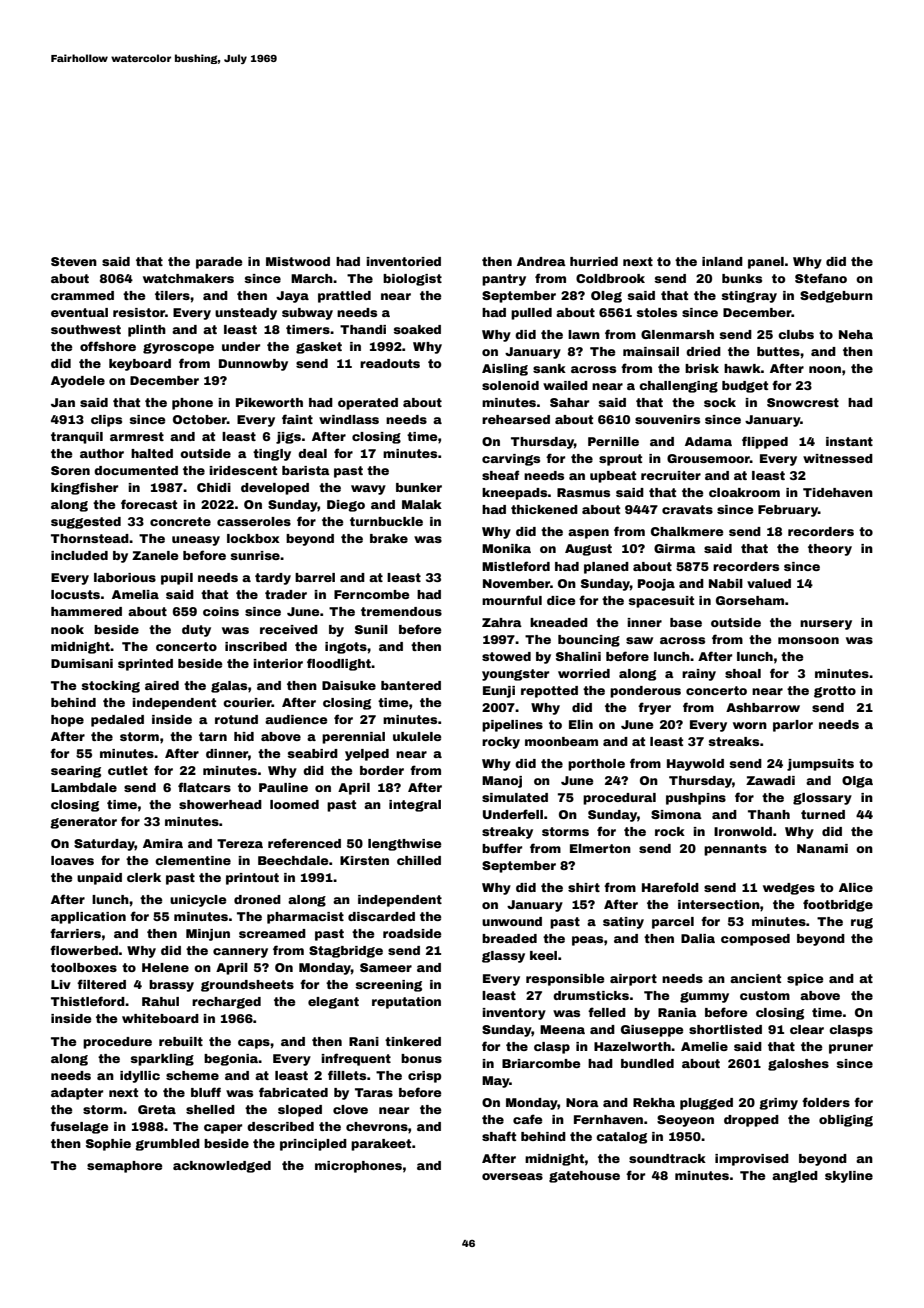 The image size is (924, 1308). Describe the element at coordinates (162, 685) in the page. I see `aired` at that location.
